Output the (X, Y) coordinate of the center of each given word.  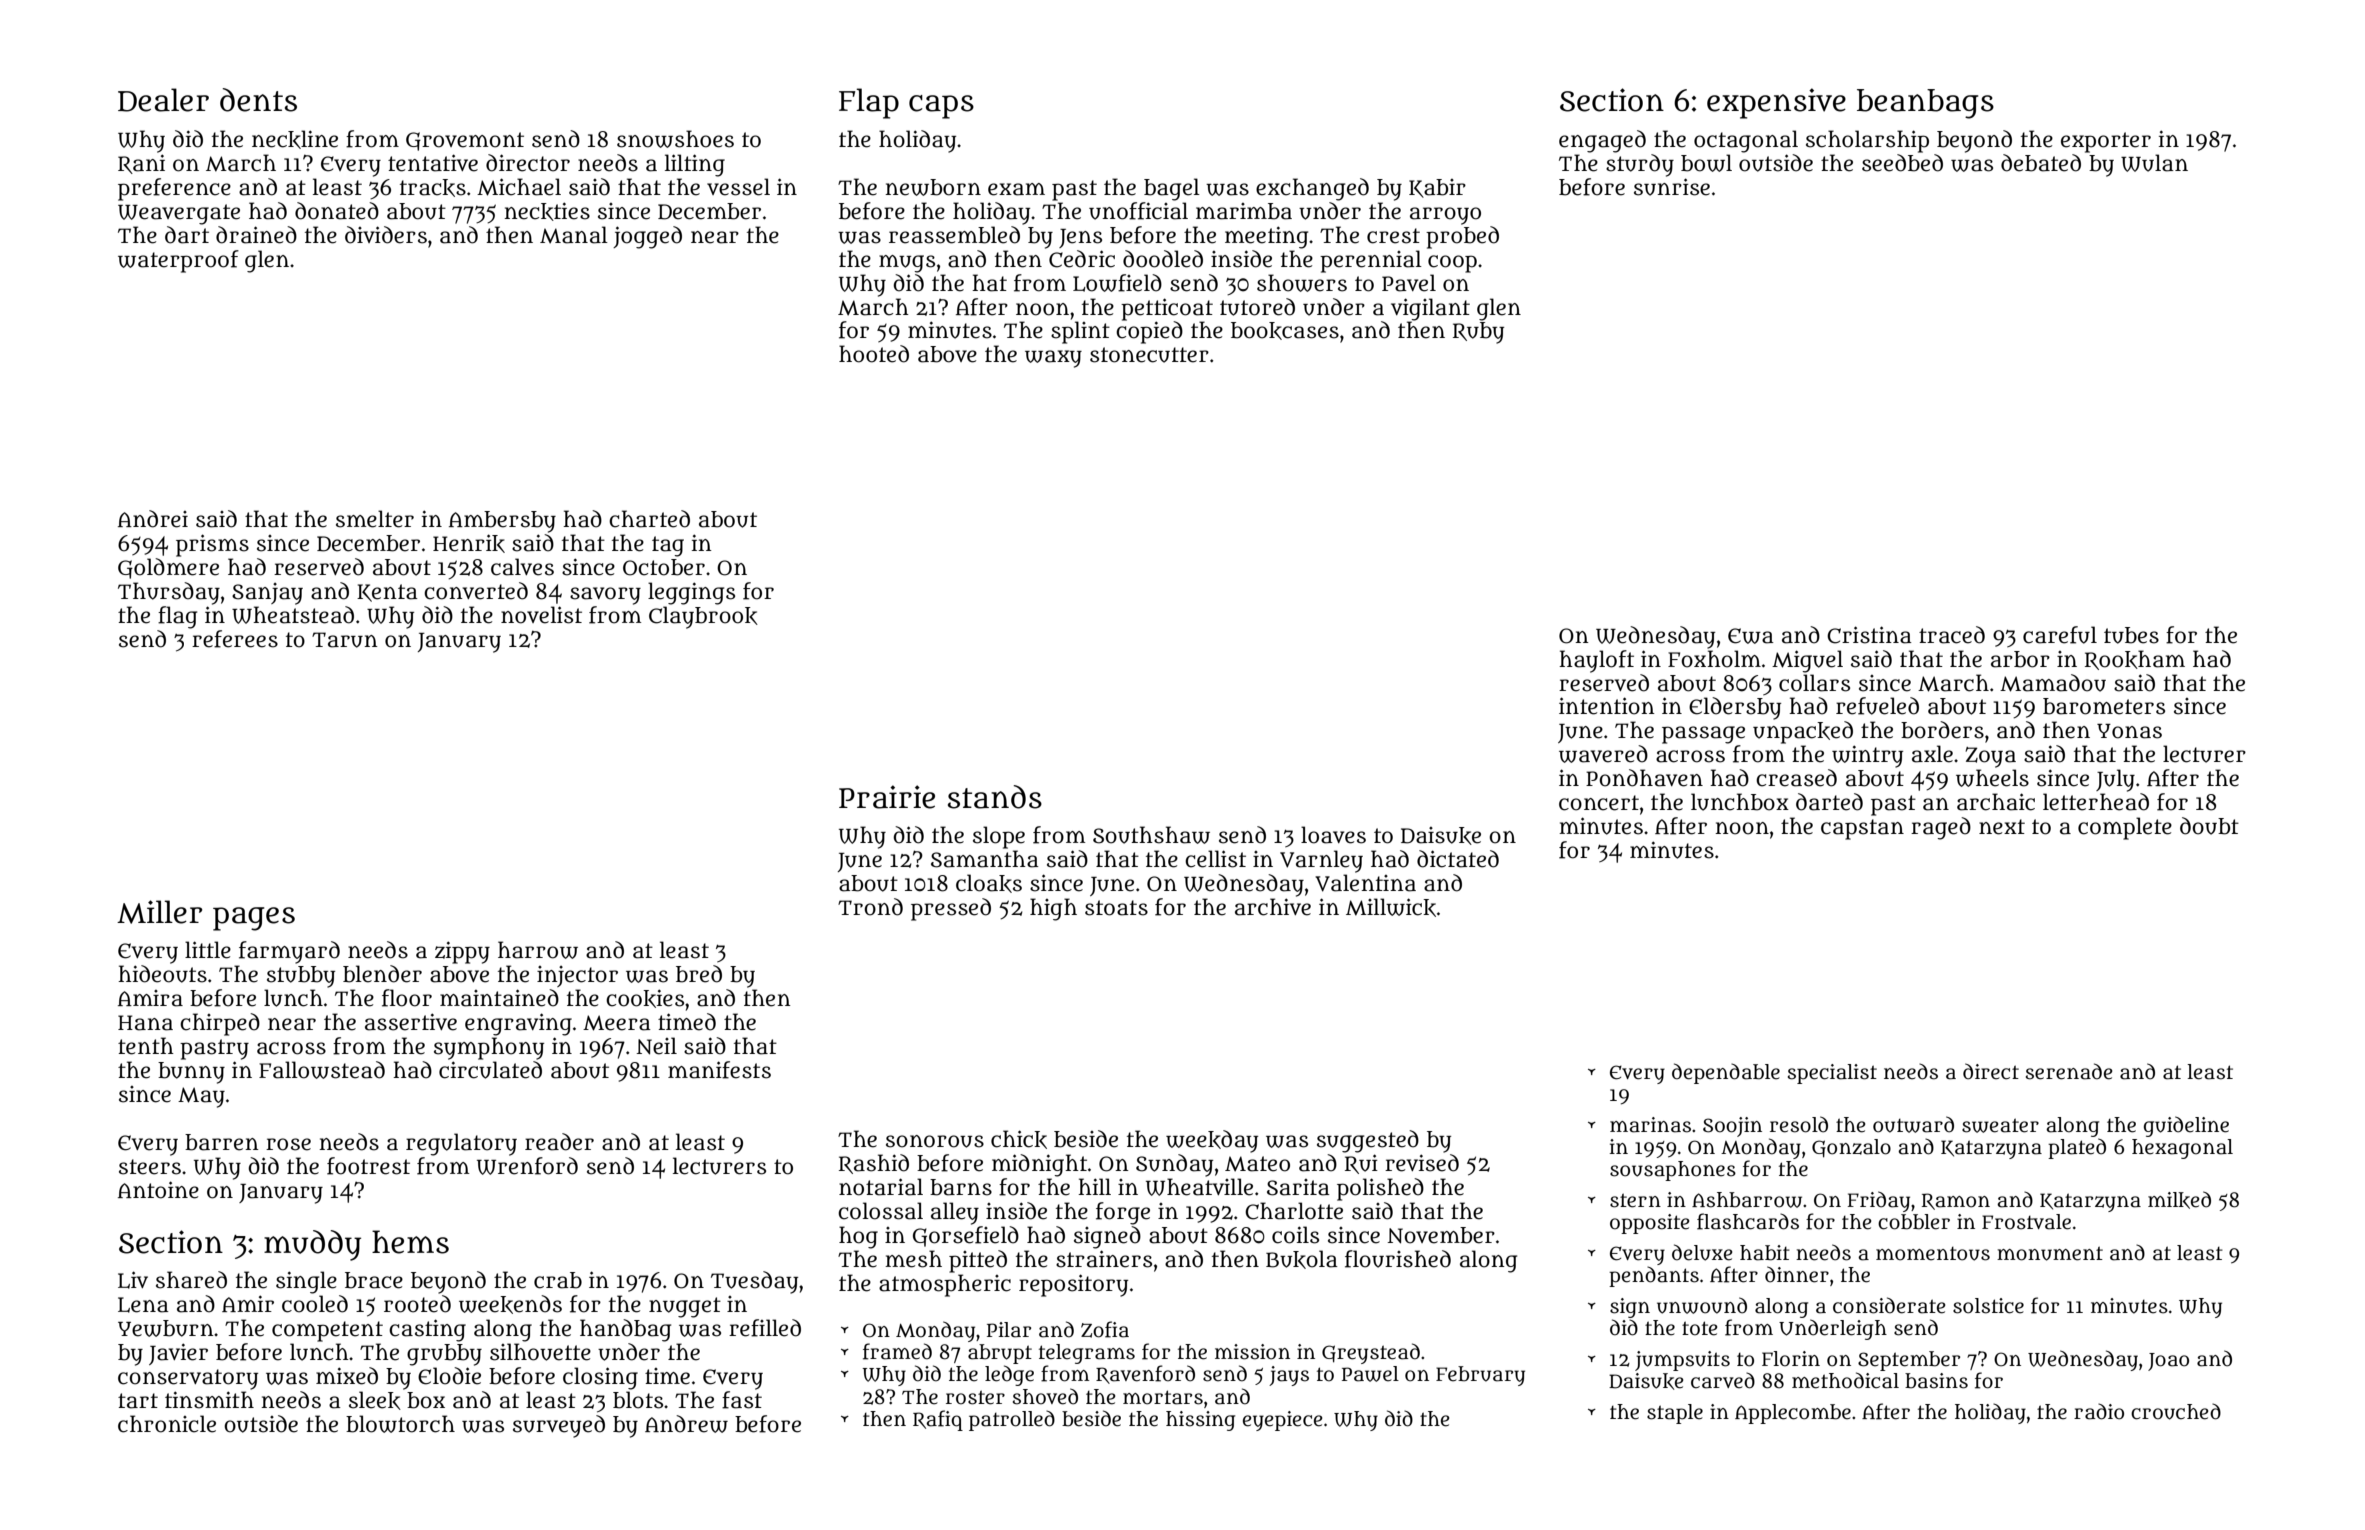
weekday (1212, 1141)
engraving (518, 1024)
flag (177, 617)
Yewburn (166, 1328)
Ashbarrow (1747, 1200)
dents (258, 100)
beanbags (1925, 104)
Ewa (1751, 636)
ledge (1009, 1375)
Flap (869, 103)
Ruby (1478, 333)
